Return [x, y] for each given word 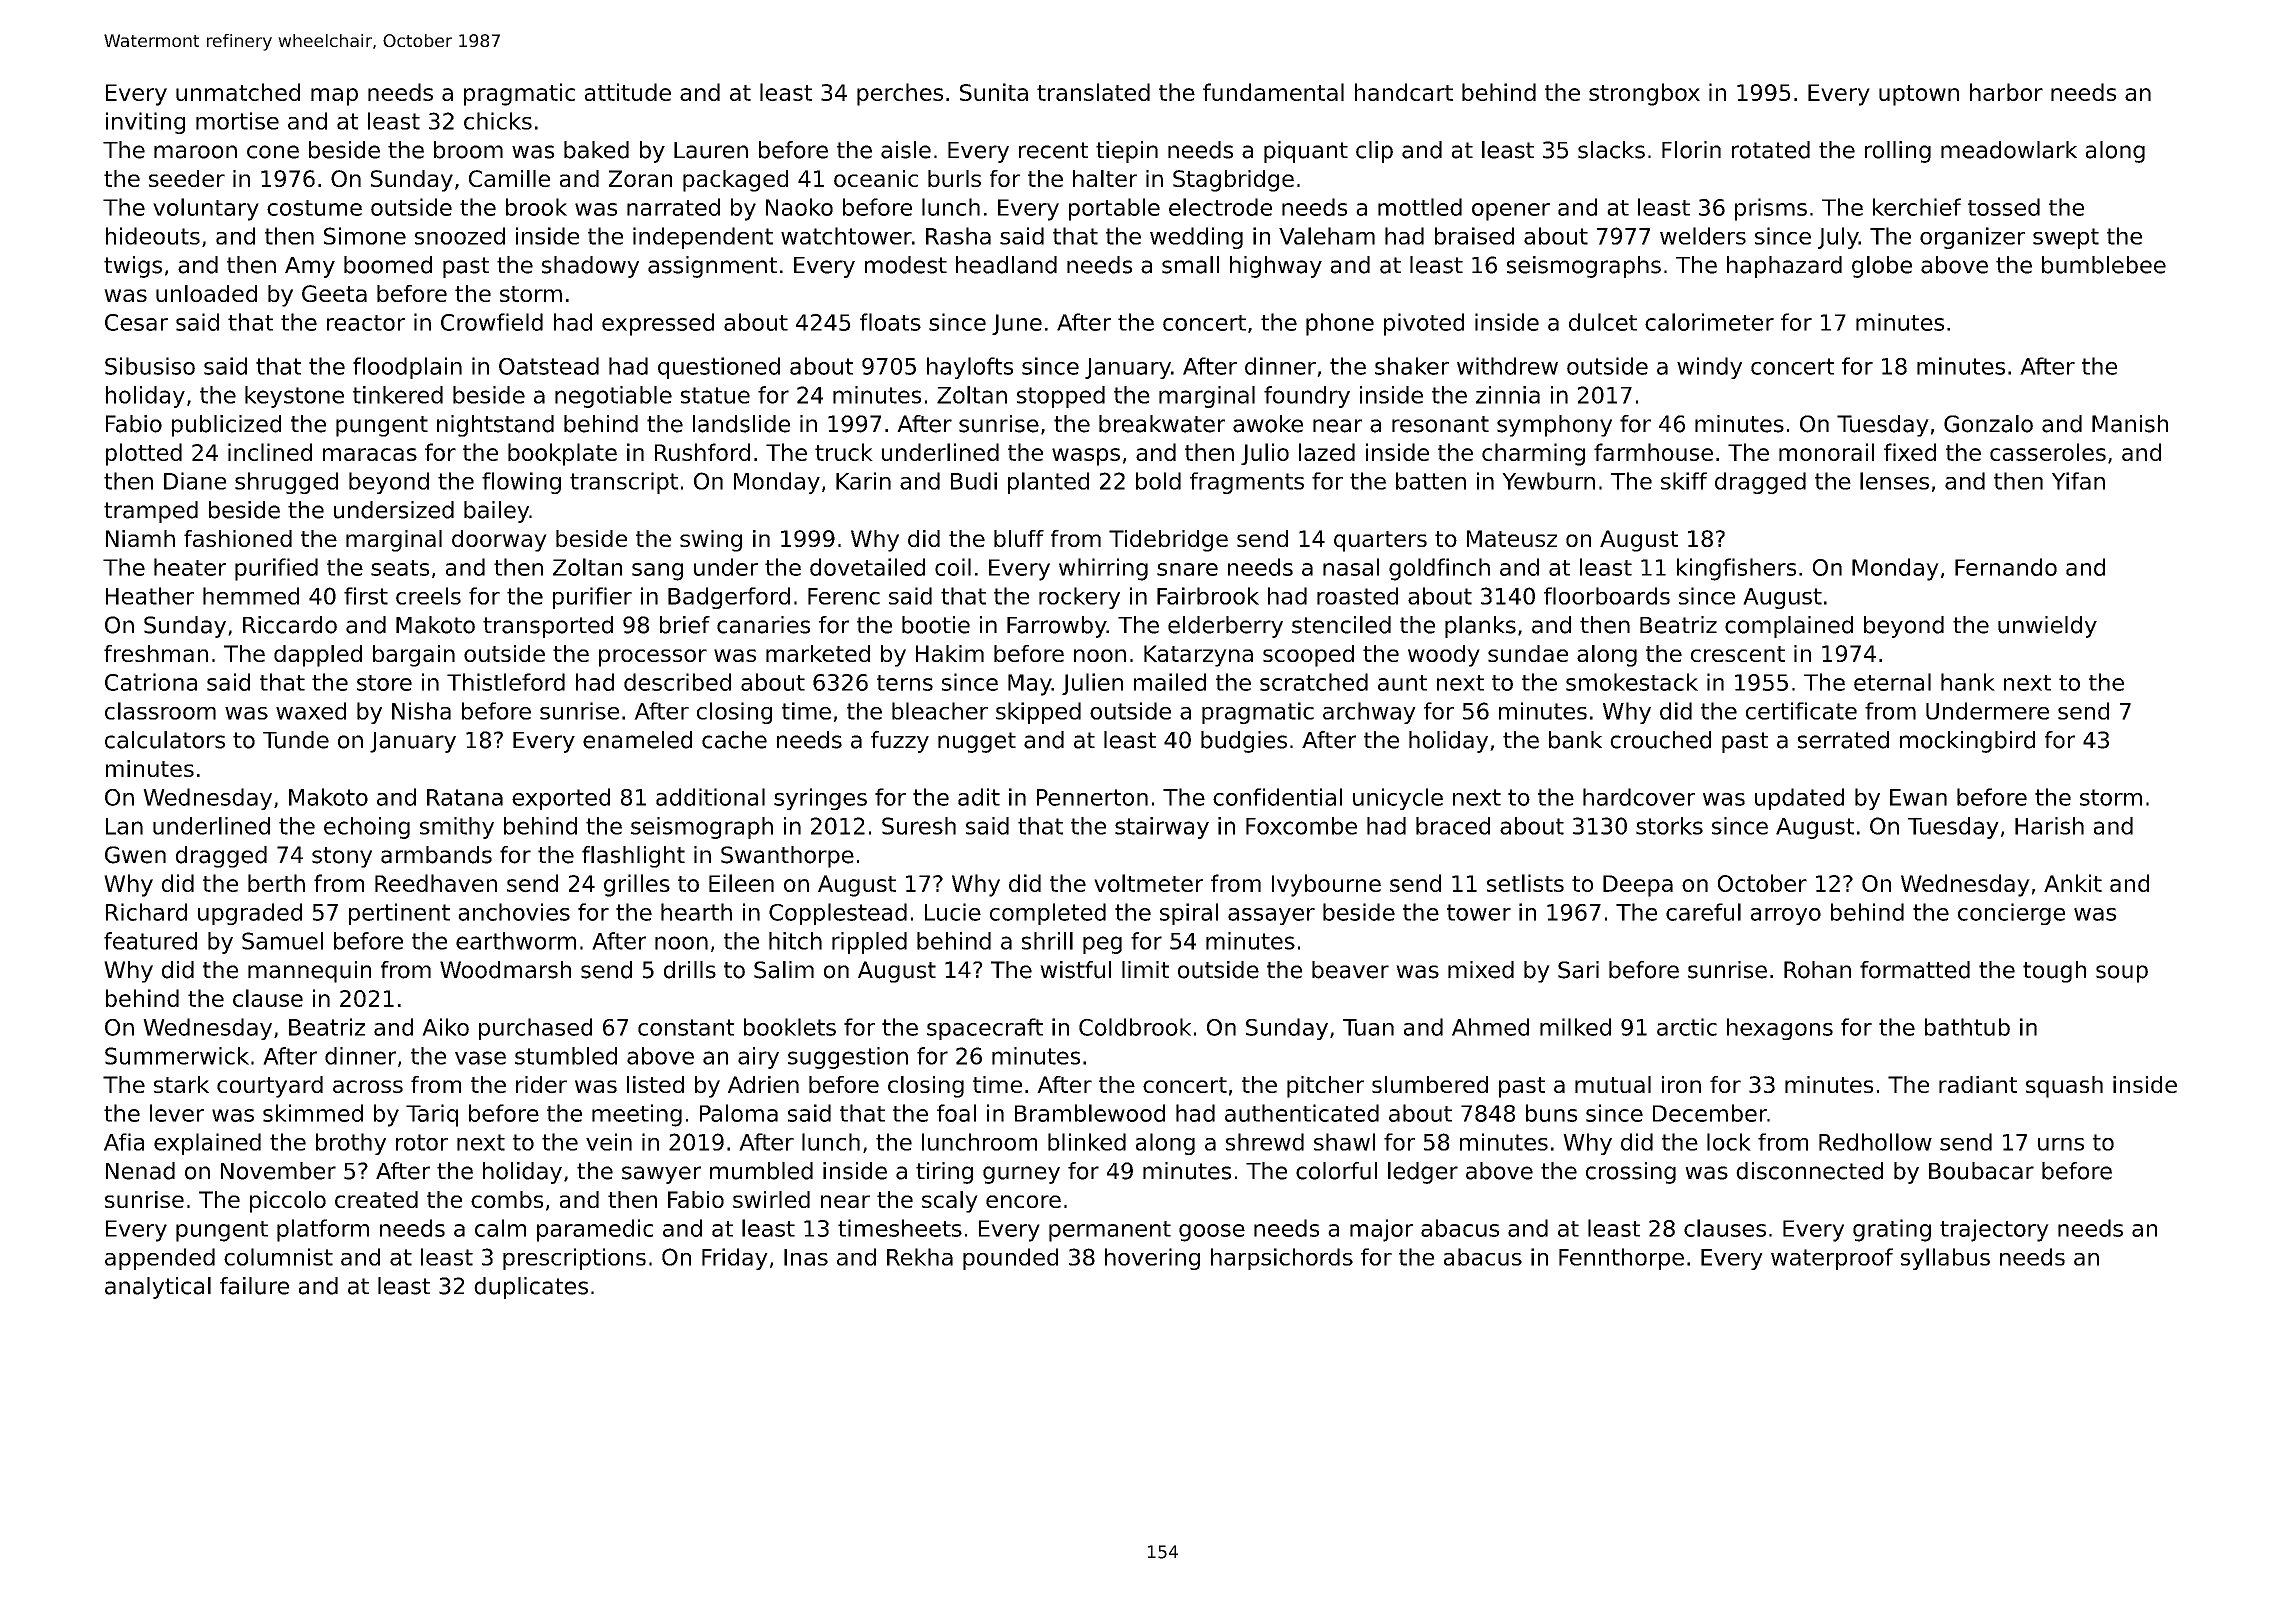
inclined [270, 452]
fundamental [1273, 92]
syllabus [1945, 1259]
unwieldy [2047, 627]
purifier [592, 598]
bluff [1019, 538]
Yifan [2078, 481]
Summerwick [177, 1056]
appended [160, 1259]
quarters [1380, 541]
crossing [1631, 1173]
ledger [1423, 1173]
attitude [628, 92]
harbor [2006, 92]
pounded [1010, 1259]
